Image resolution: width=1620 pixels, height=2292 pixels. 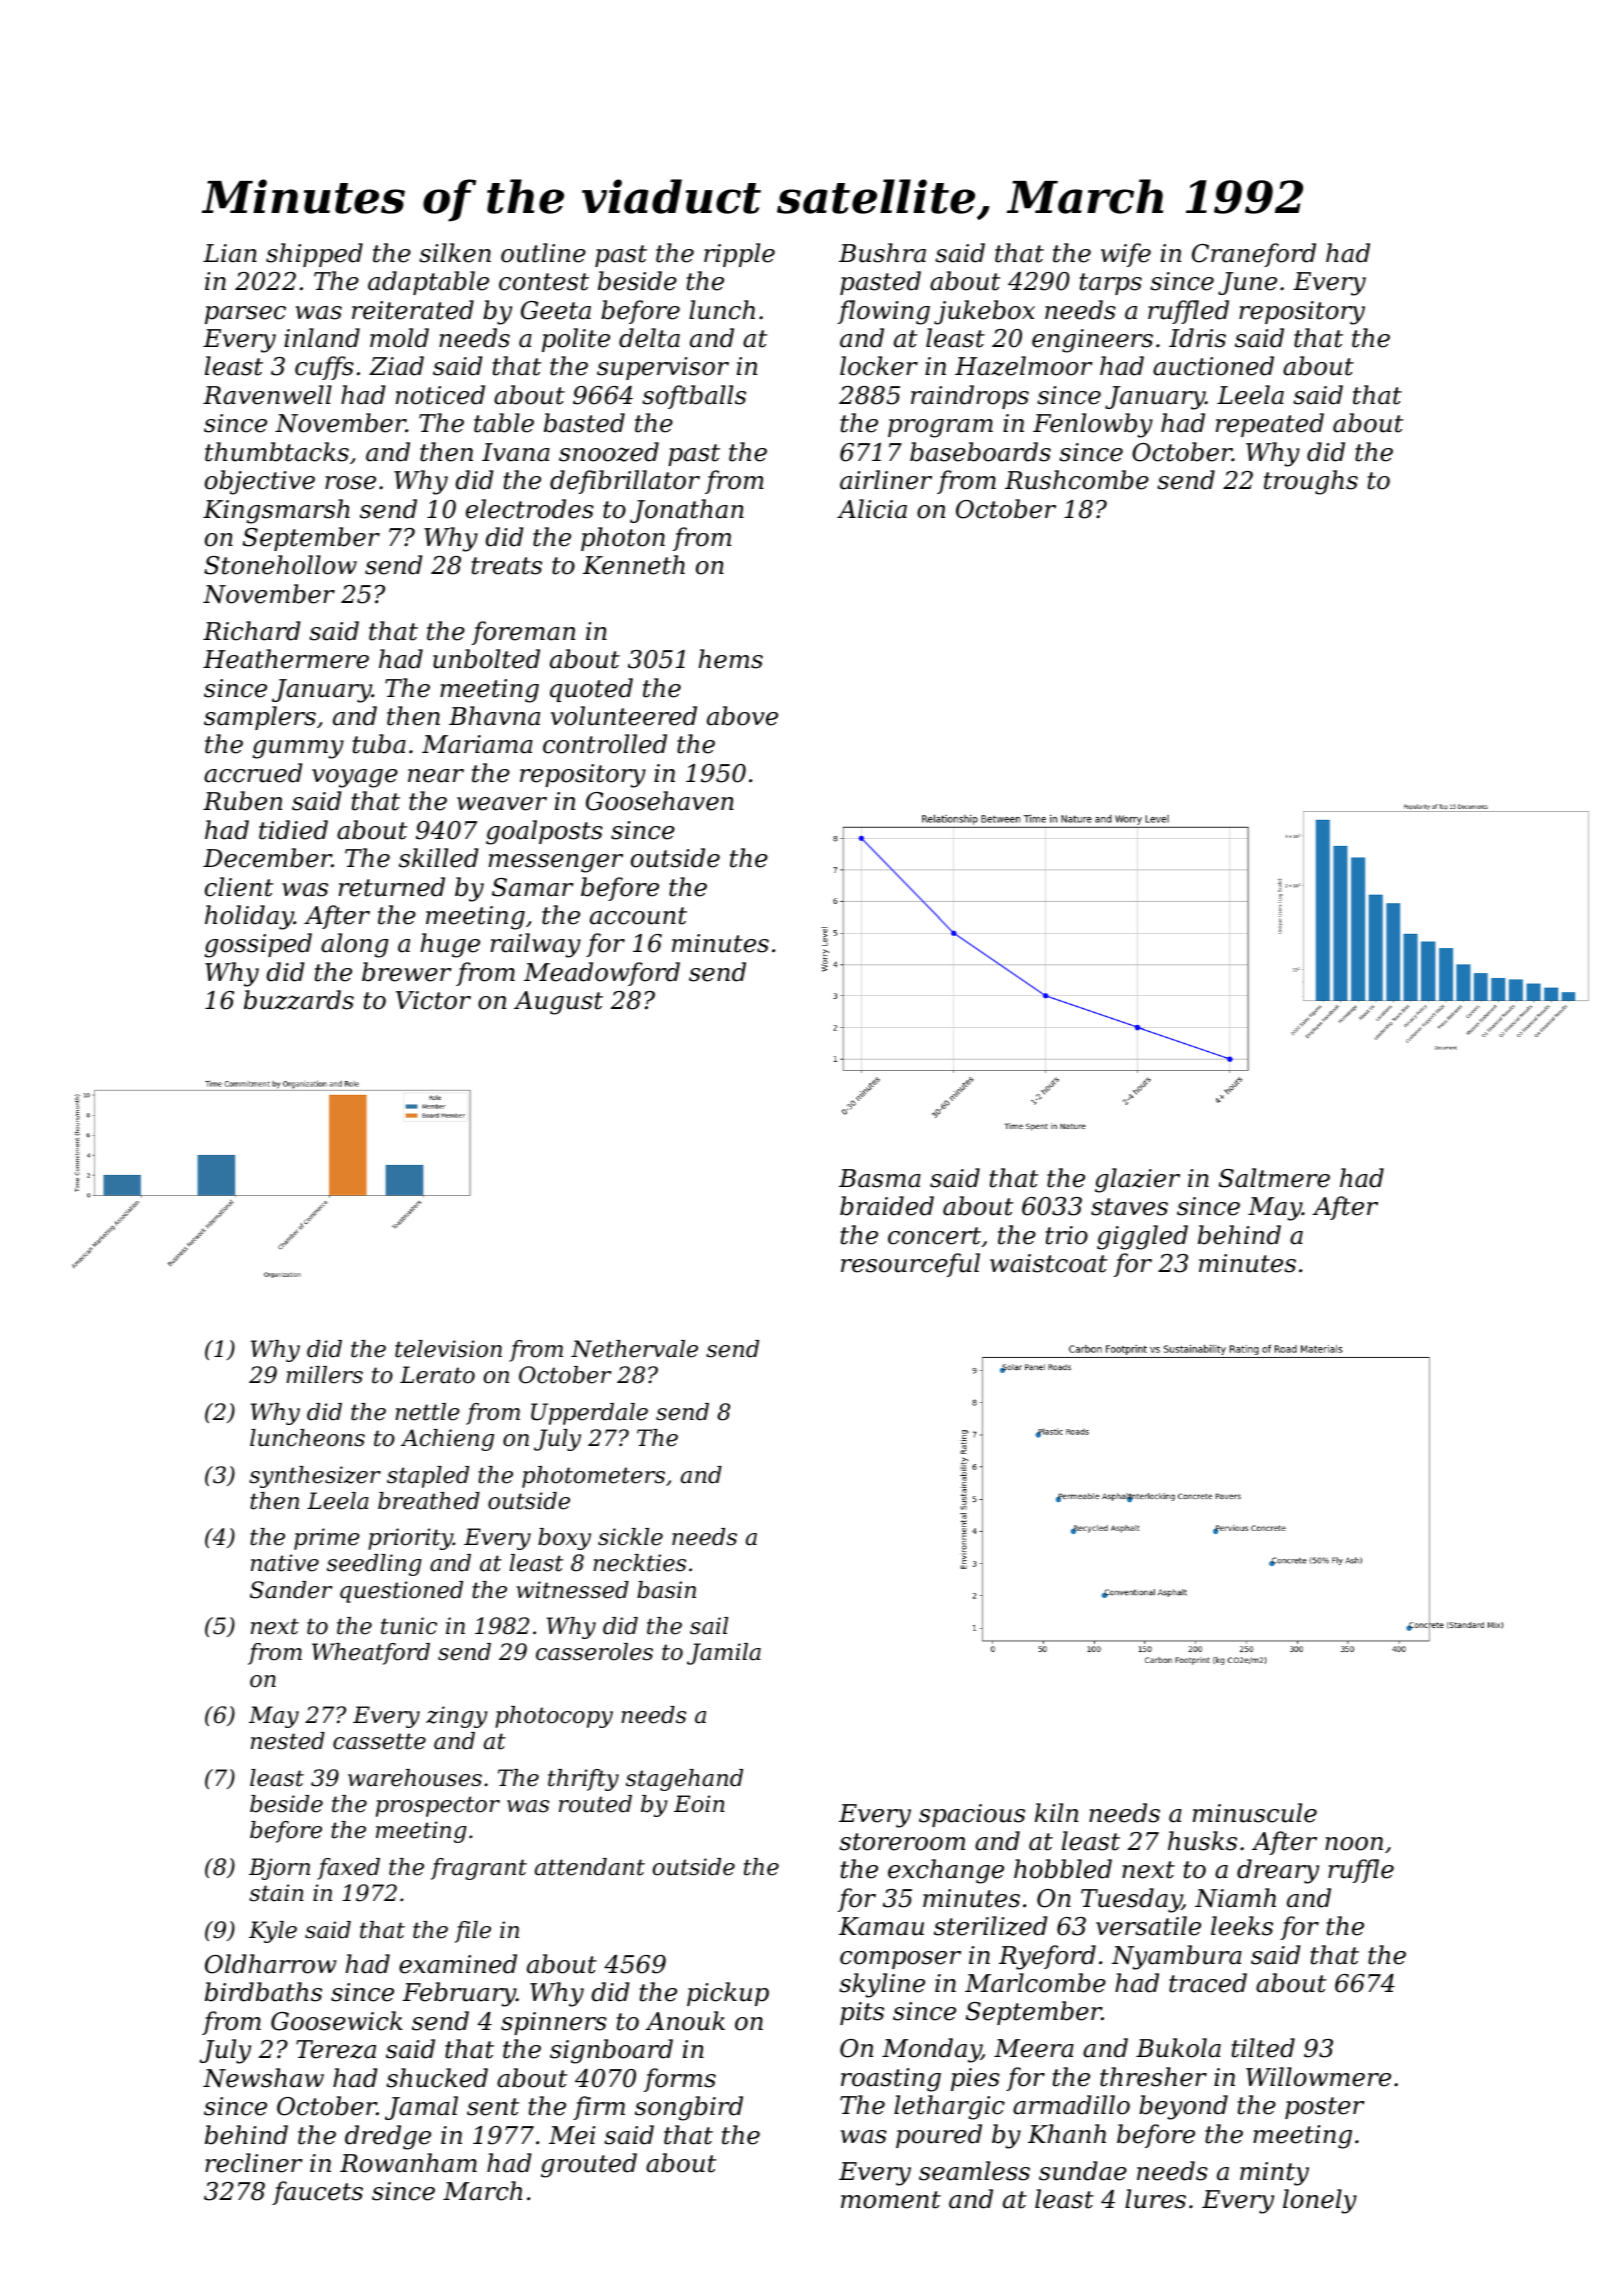 What do you see at coordinates (634, 1349) in the screenshot?
I see `Nethervale` at bounding box center [634, 1349].
